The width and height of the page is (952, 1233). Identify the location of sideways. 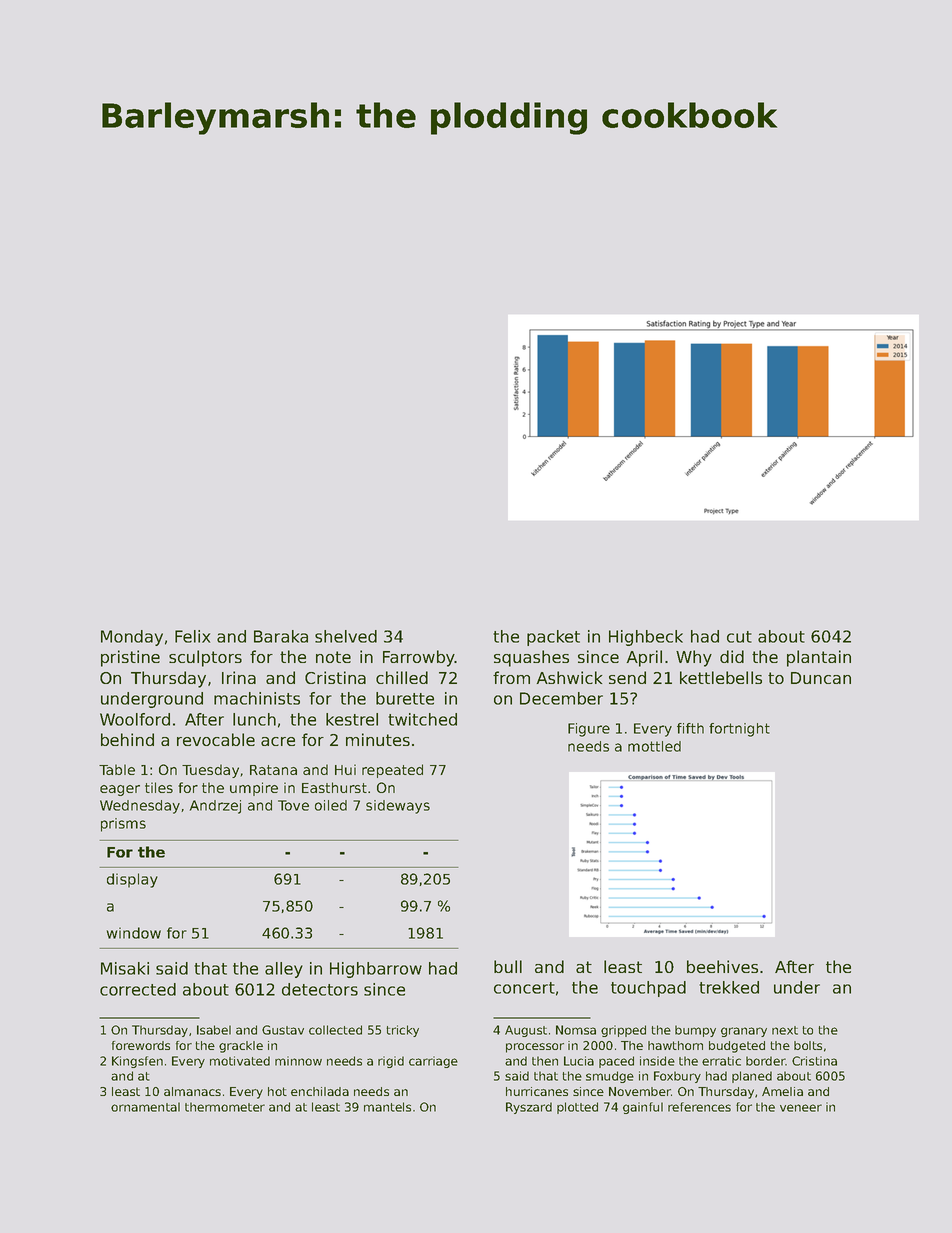
(398, 807).
